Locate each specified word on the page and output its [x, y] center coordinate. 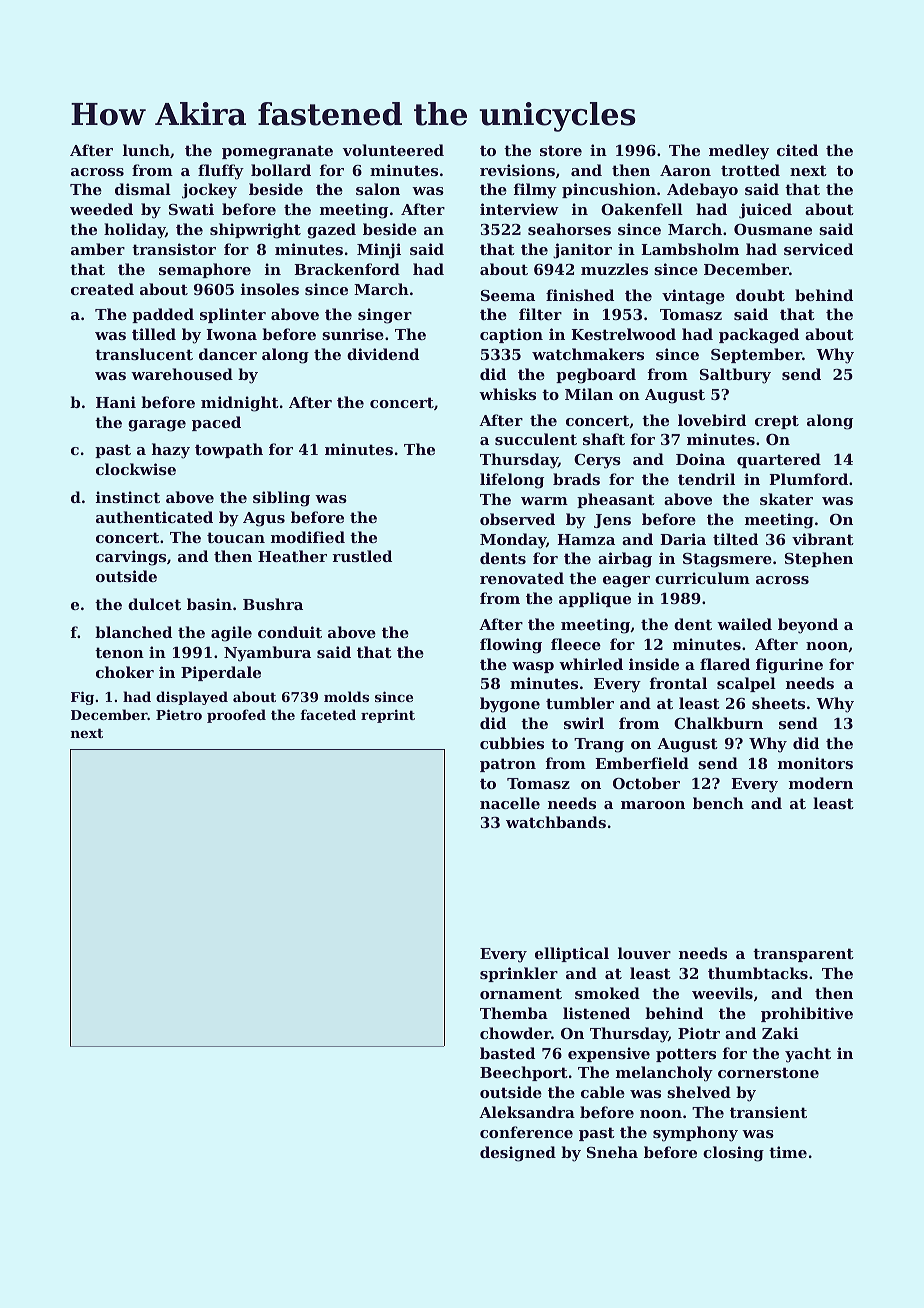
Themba [514, 1013]
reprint [388, 716]
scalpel [746, 684]
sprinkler [519, 974]
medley [739, 152]
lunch [146, 150]
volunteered [393, 150]
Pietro [179, 714]
